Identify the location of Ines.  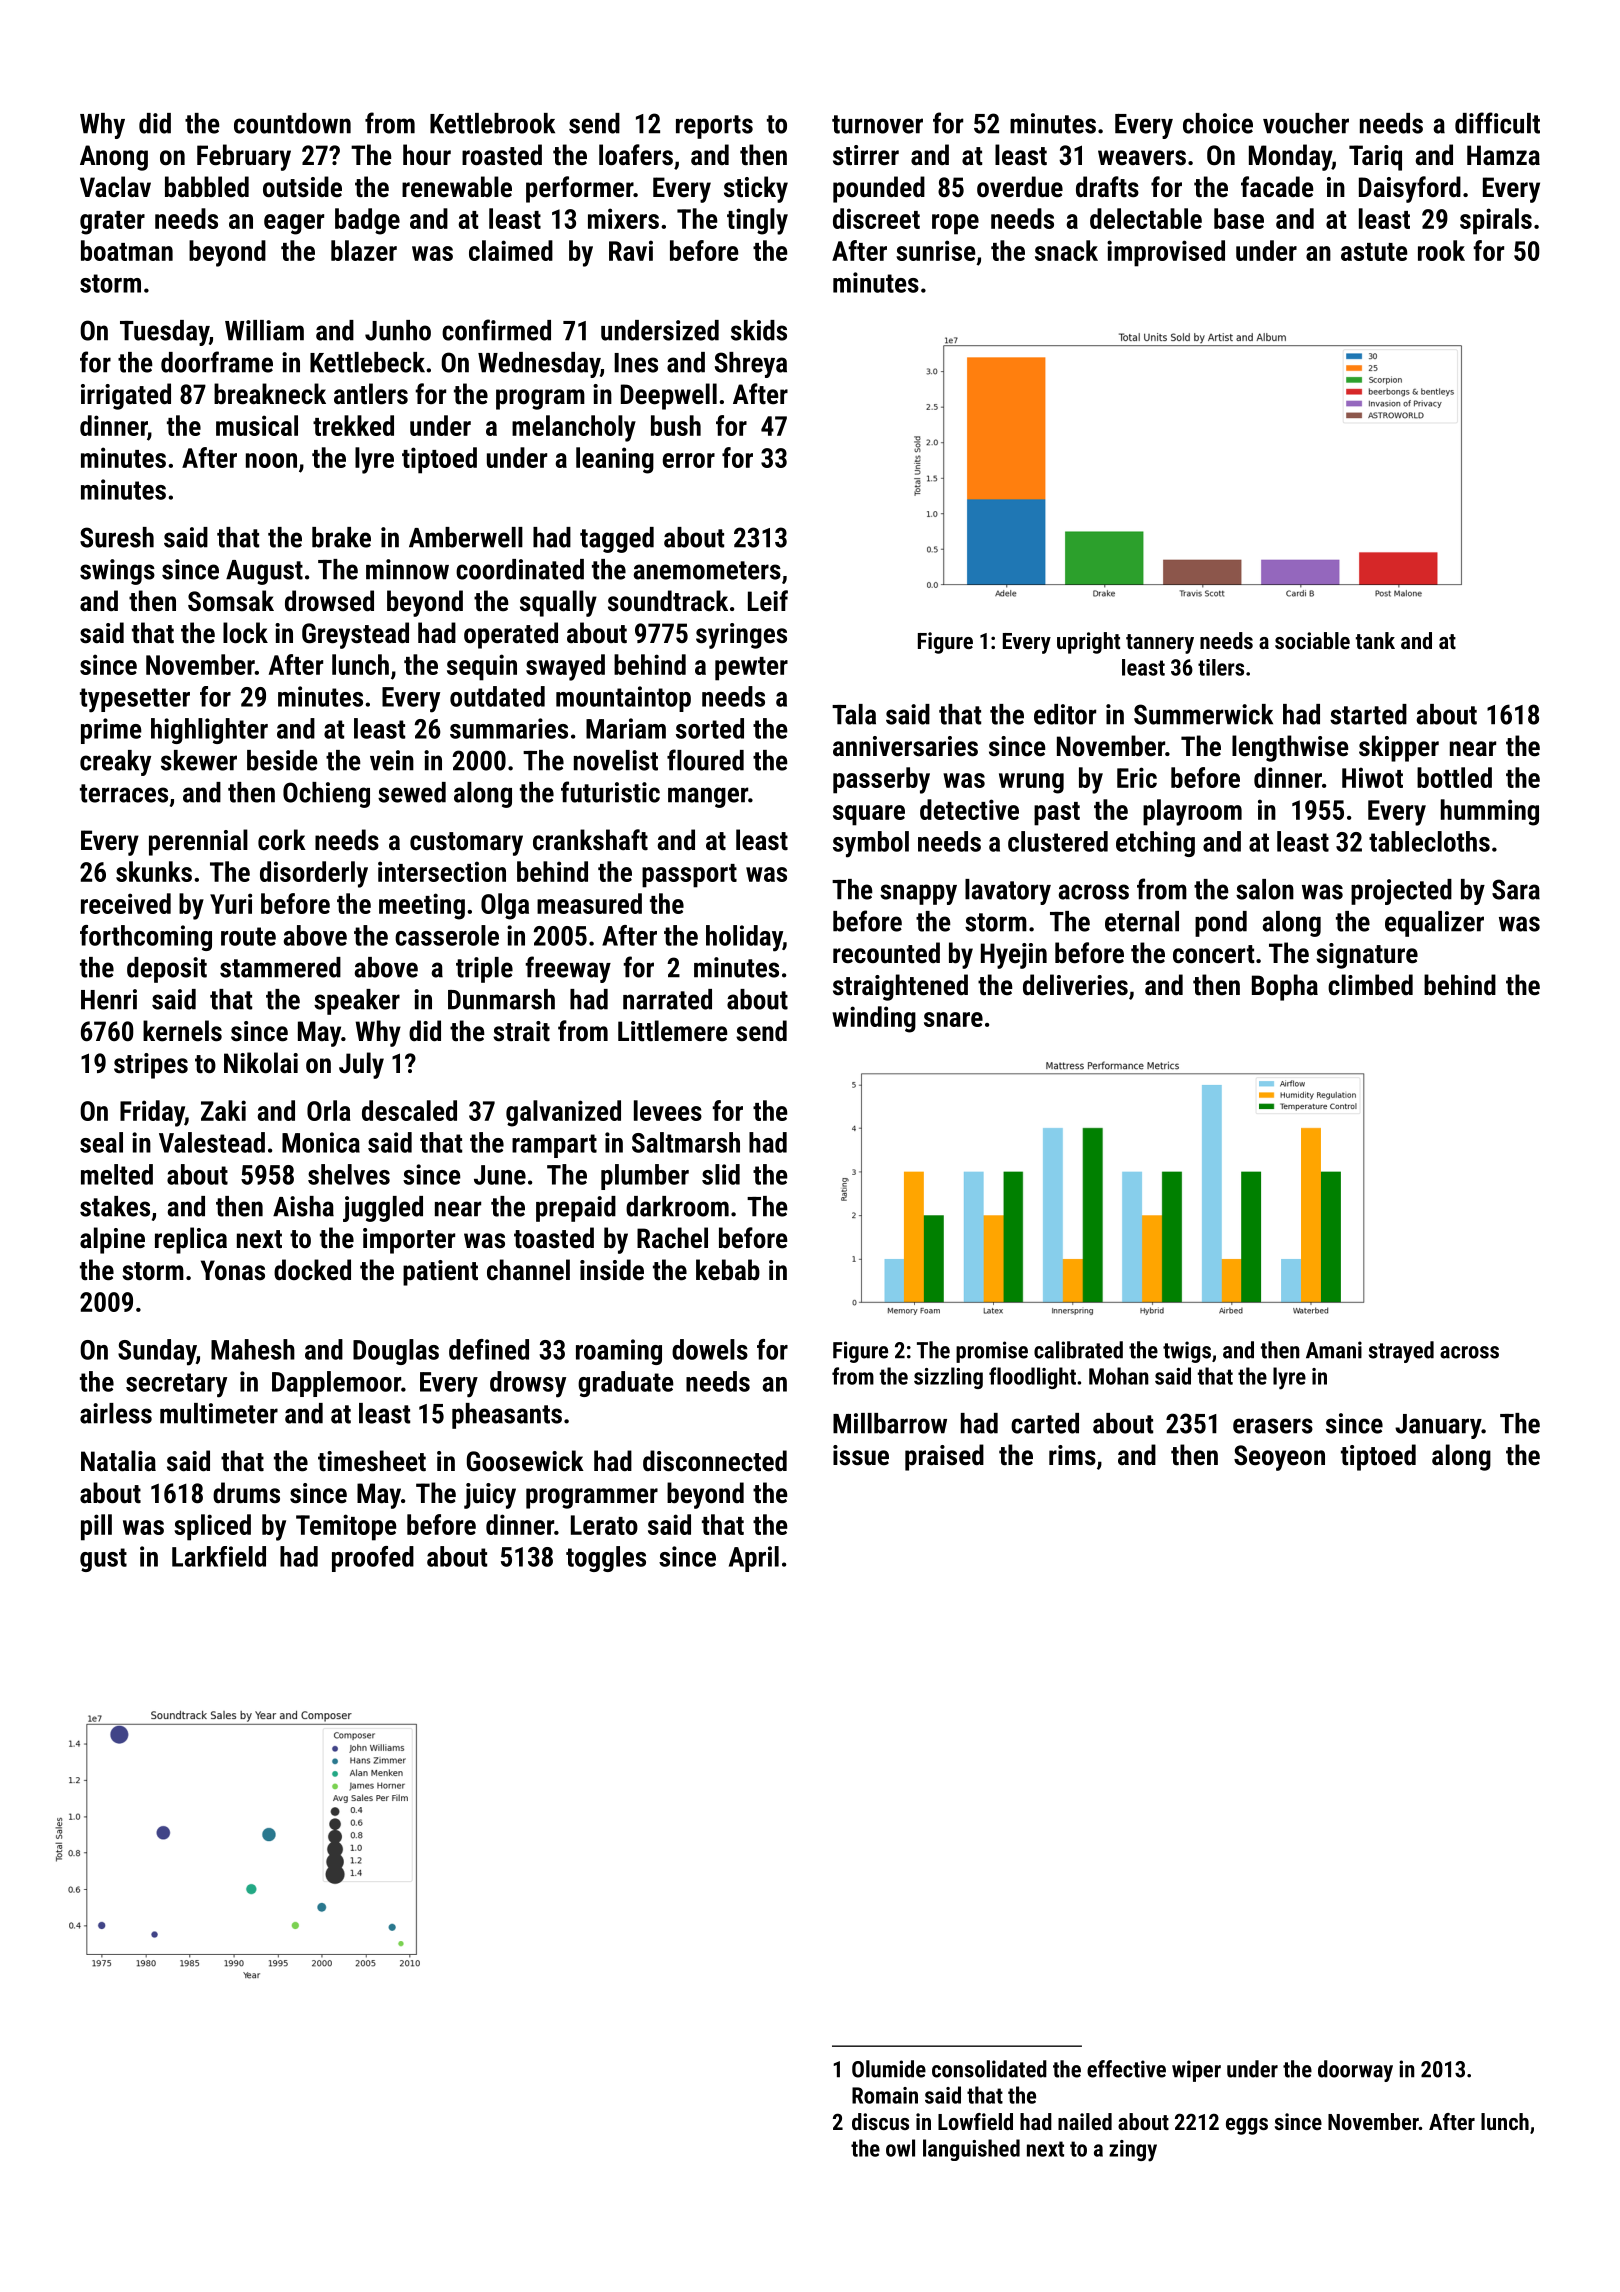
(636, 363).
